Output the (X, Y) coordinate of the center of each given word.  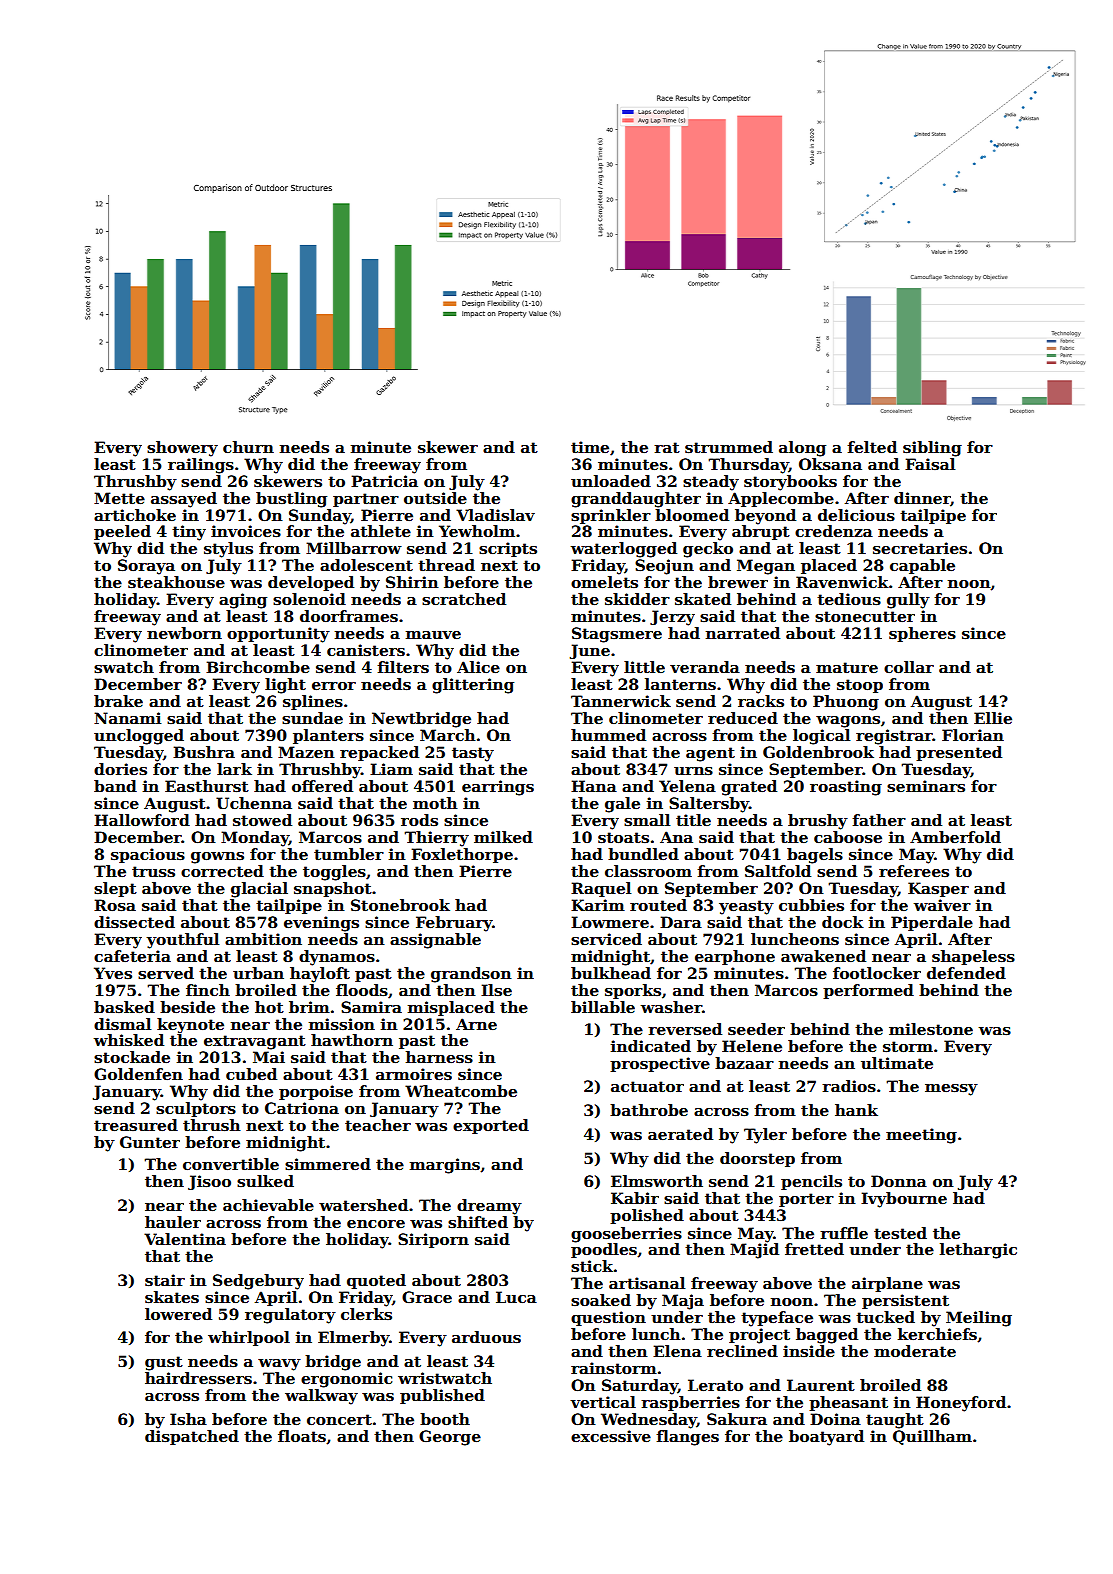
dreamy (489, 1207)
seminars (926, 786)
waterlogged (624, 550)
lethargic (978, 1251)
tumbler (349, 854)
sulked (265, 1181)
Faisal (930, 464)
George (450, 1438)
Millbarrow (354, 548)
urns (693, 771)
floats (302, 1436)
